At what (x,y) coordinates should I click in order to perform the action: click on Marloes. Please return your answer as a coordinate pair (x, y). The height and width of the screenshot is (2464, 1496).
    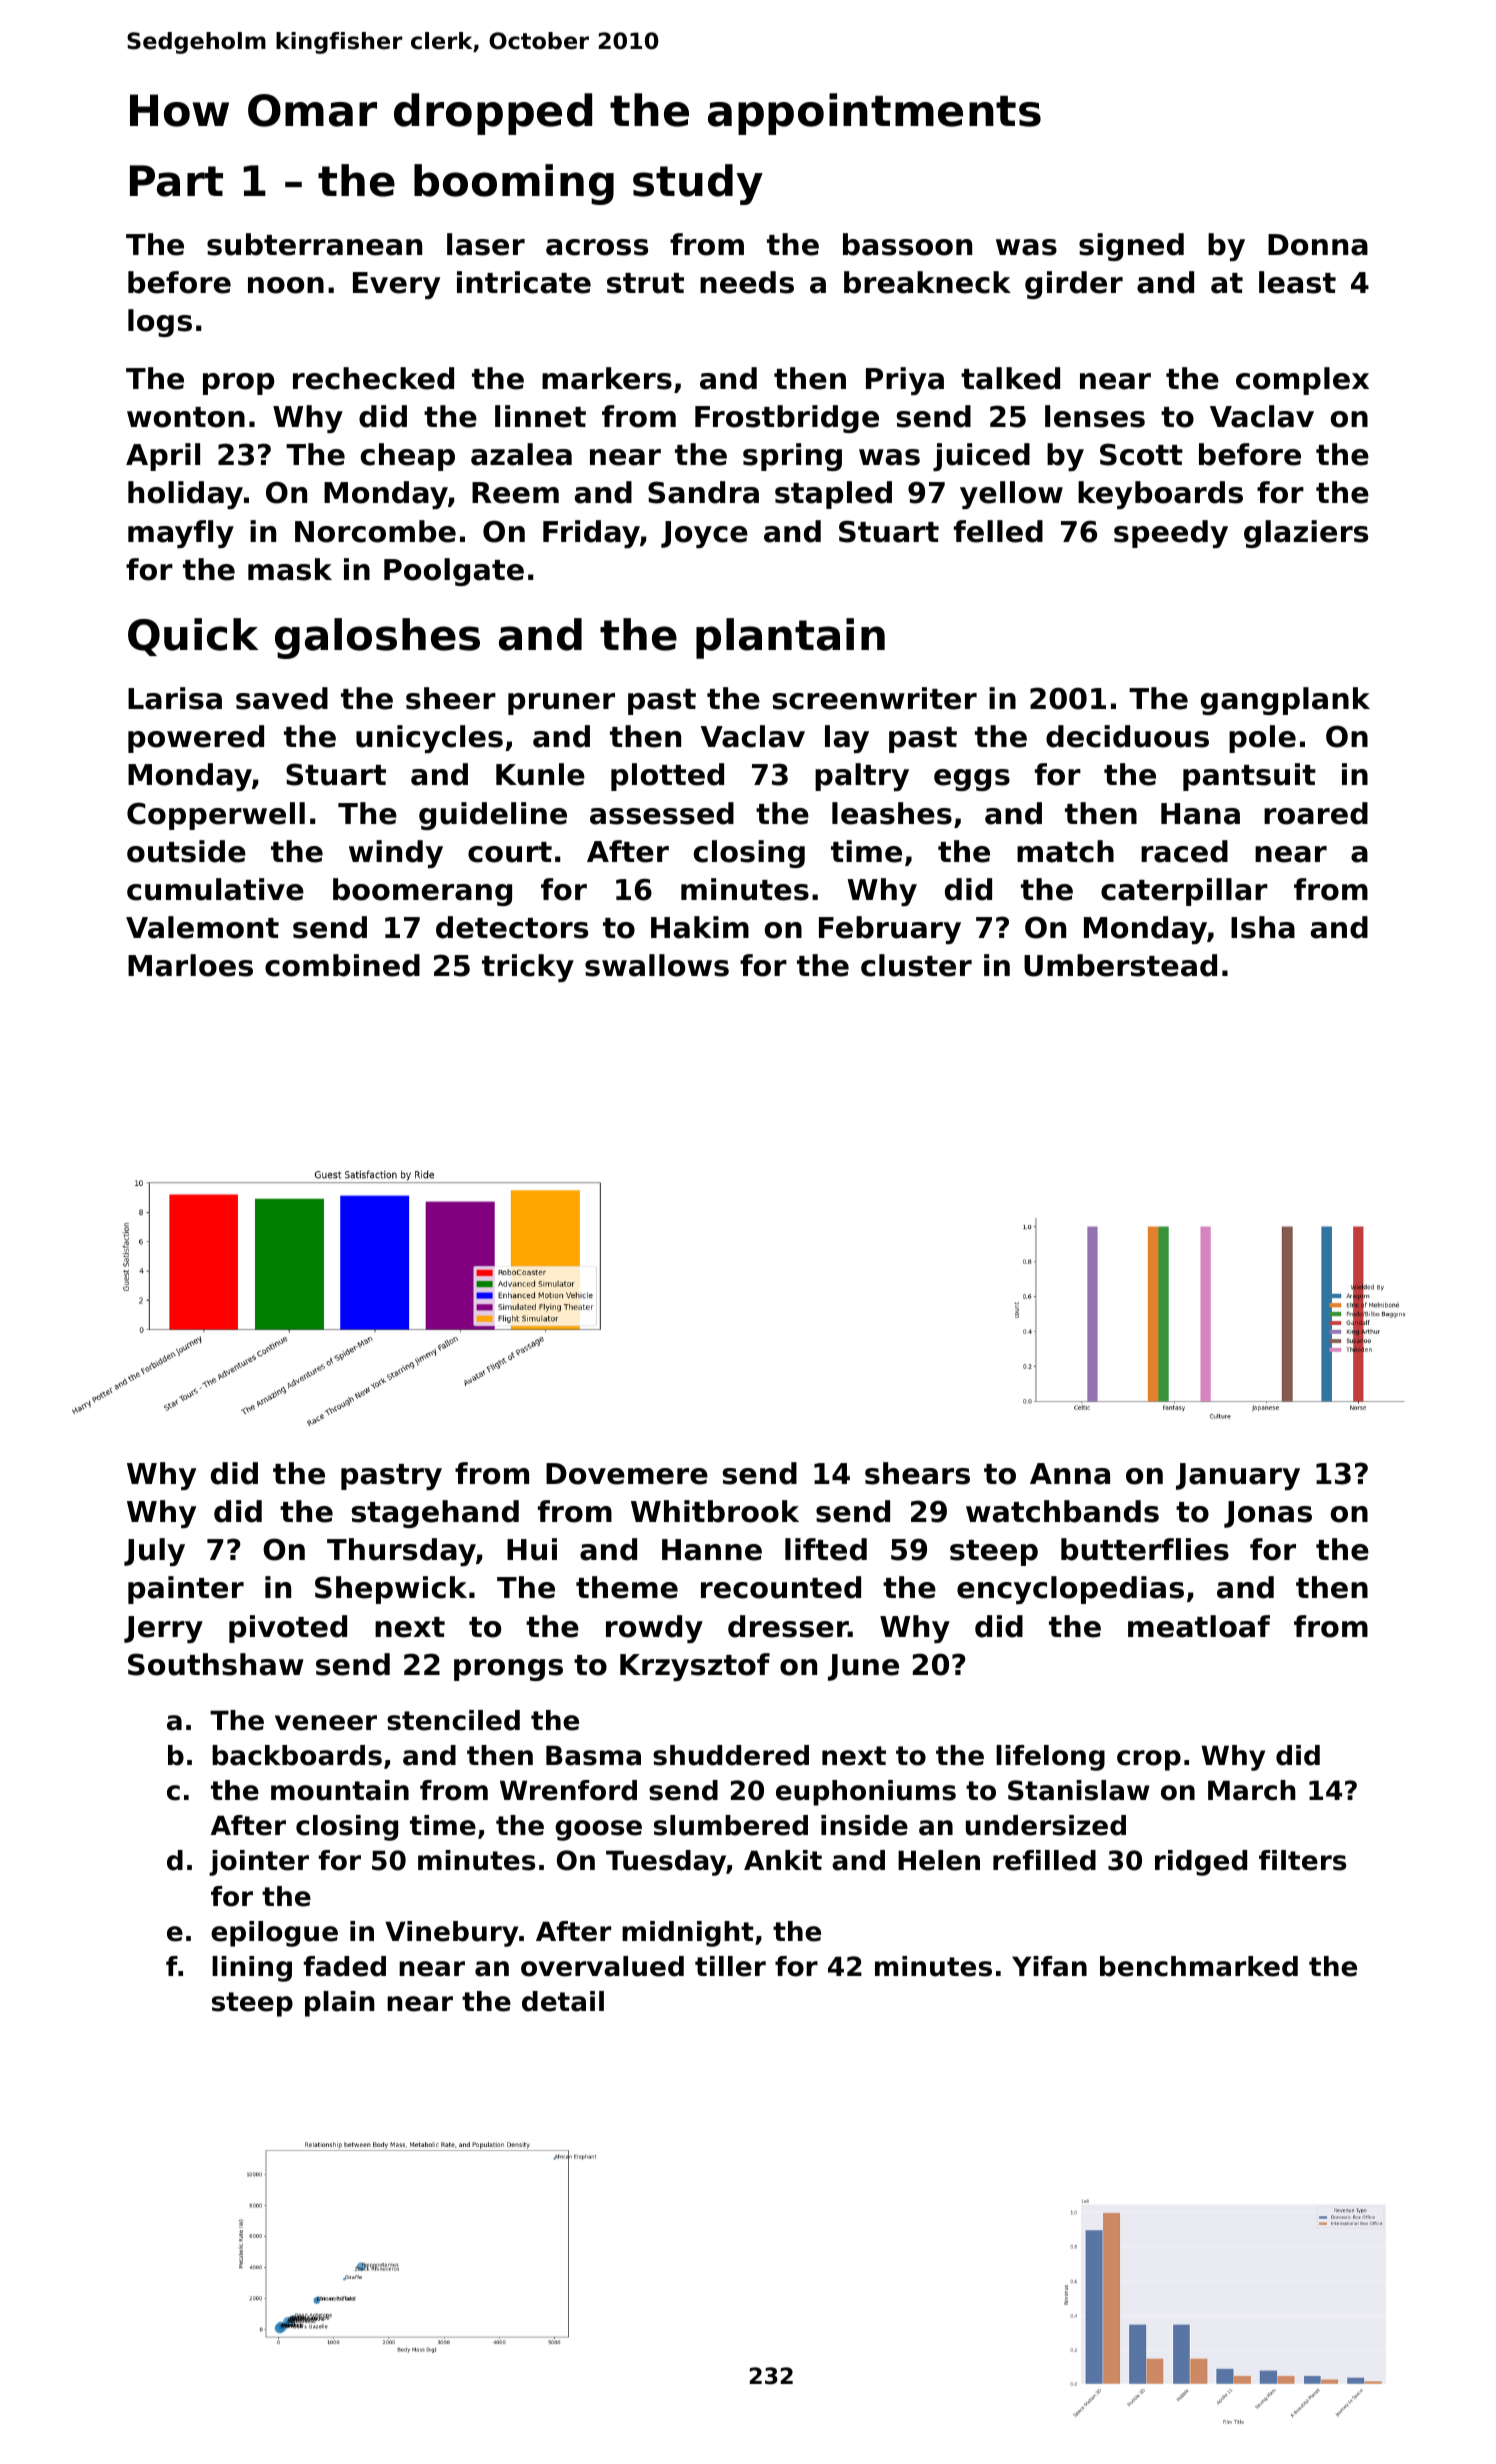
    Looking at the image, I should click on (190, 965).
